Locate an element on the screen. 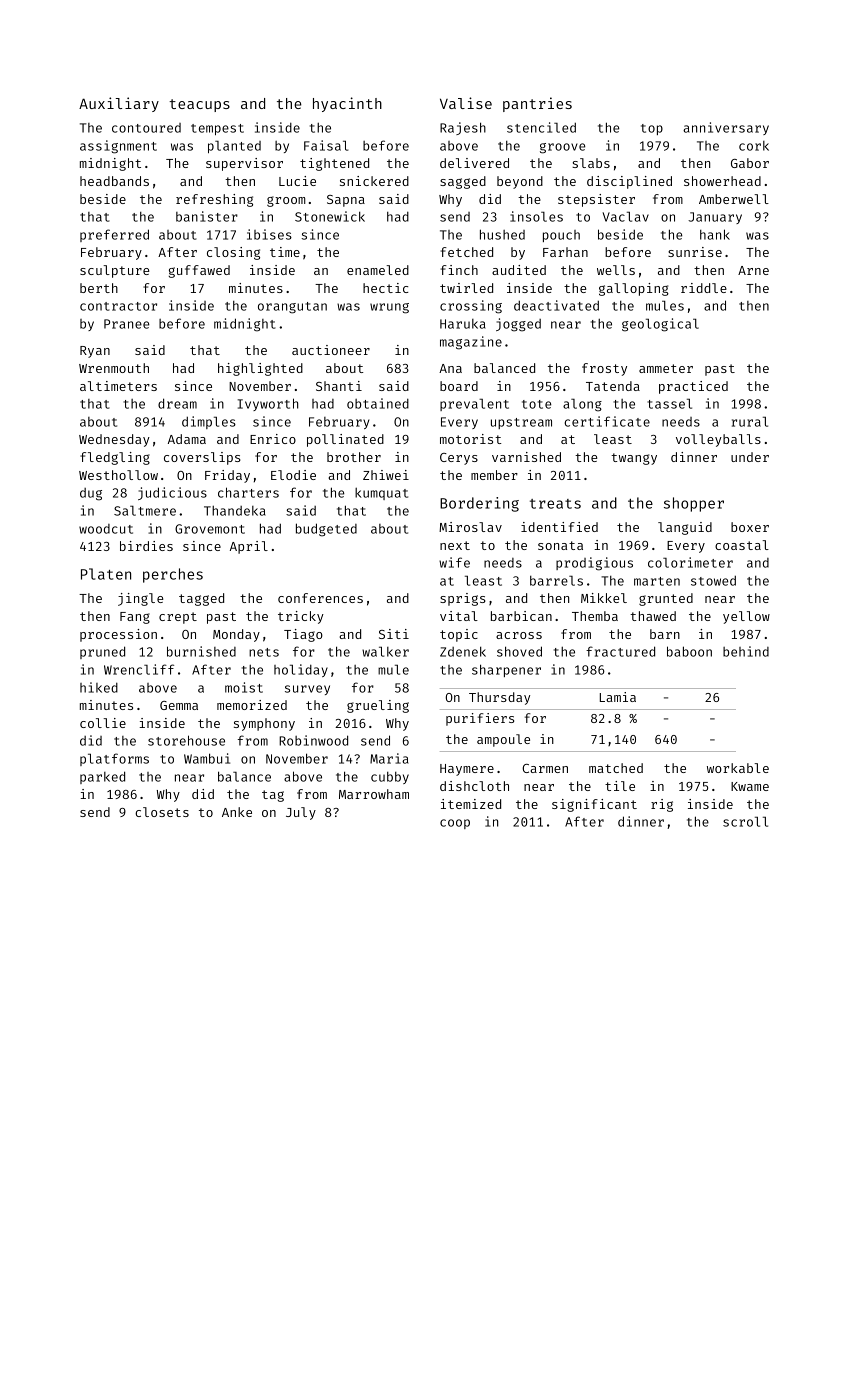  contoured is located at coordinates (146, 128).
